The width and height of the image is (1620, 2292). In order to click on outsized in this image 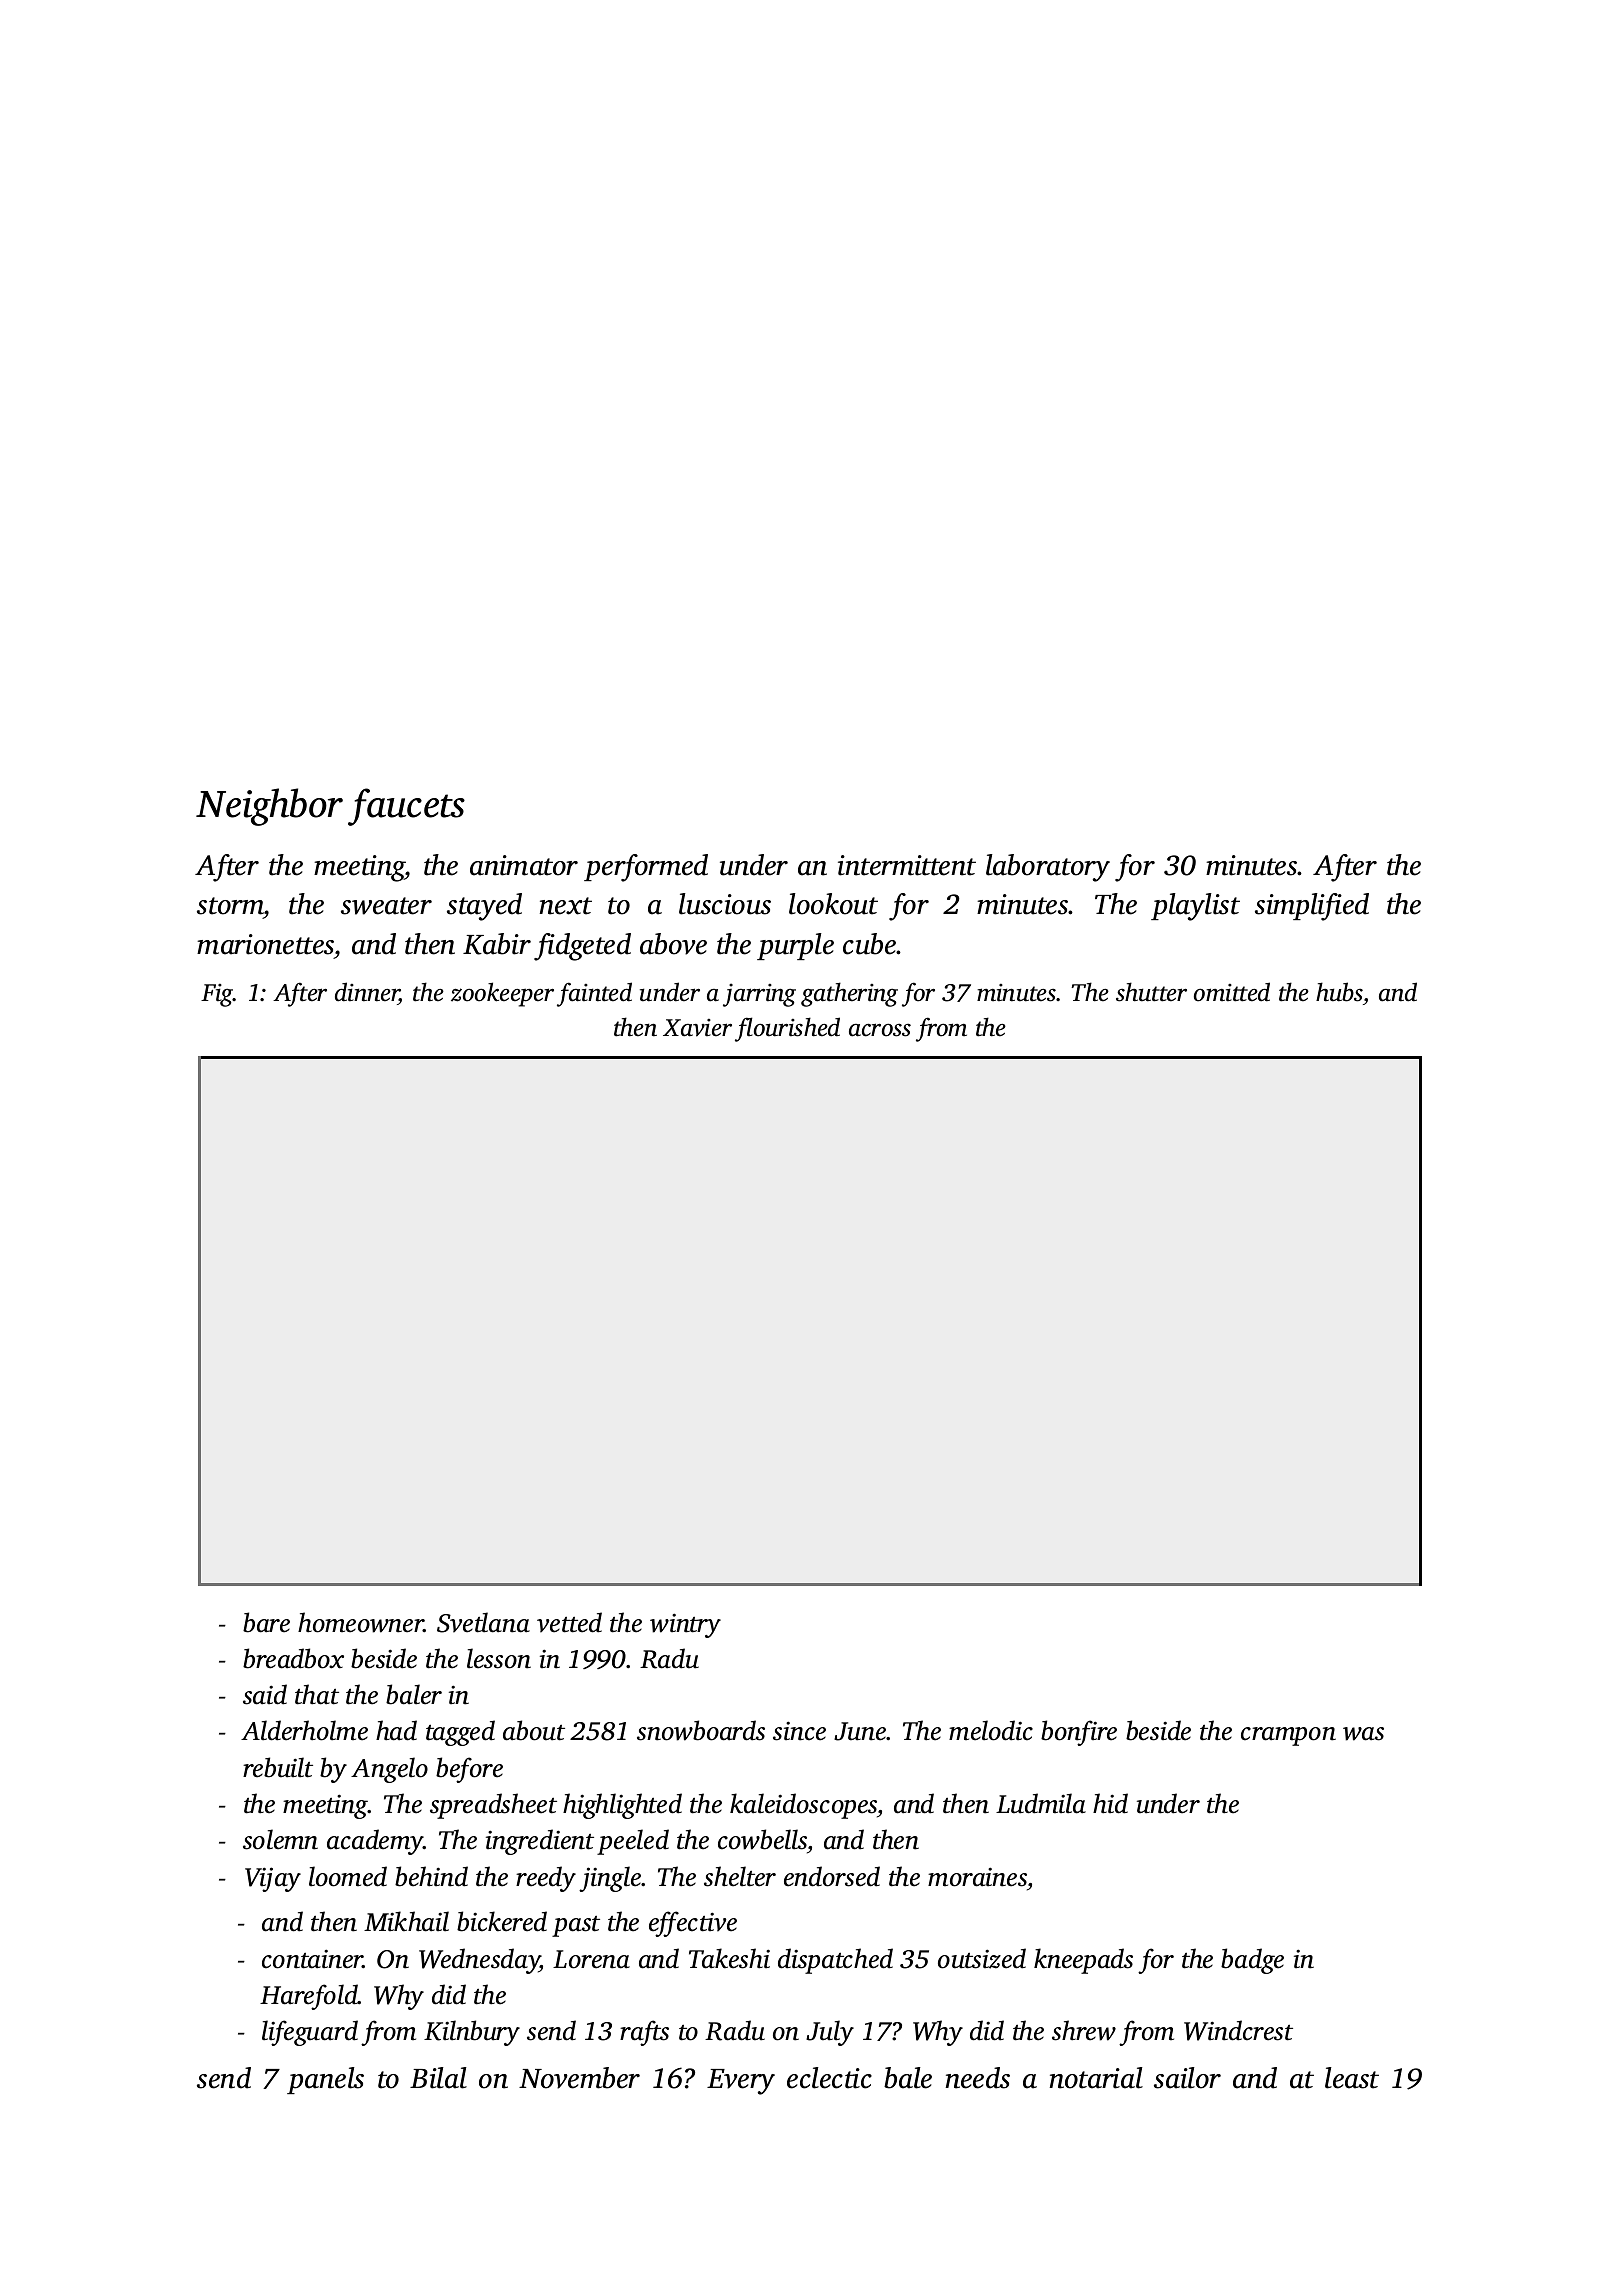, I will do `click(982, 1958)`.
